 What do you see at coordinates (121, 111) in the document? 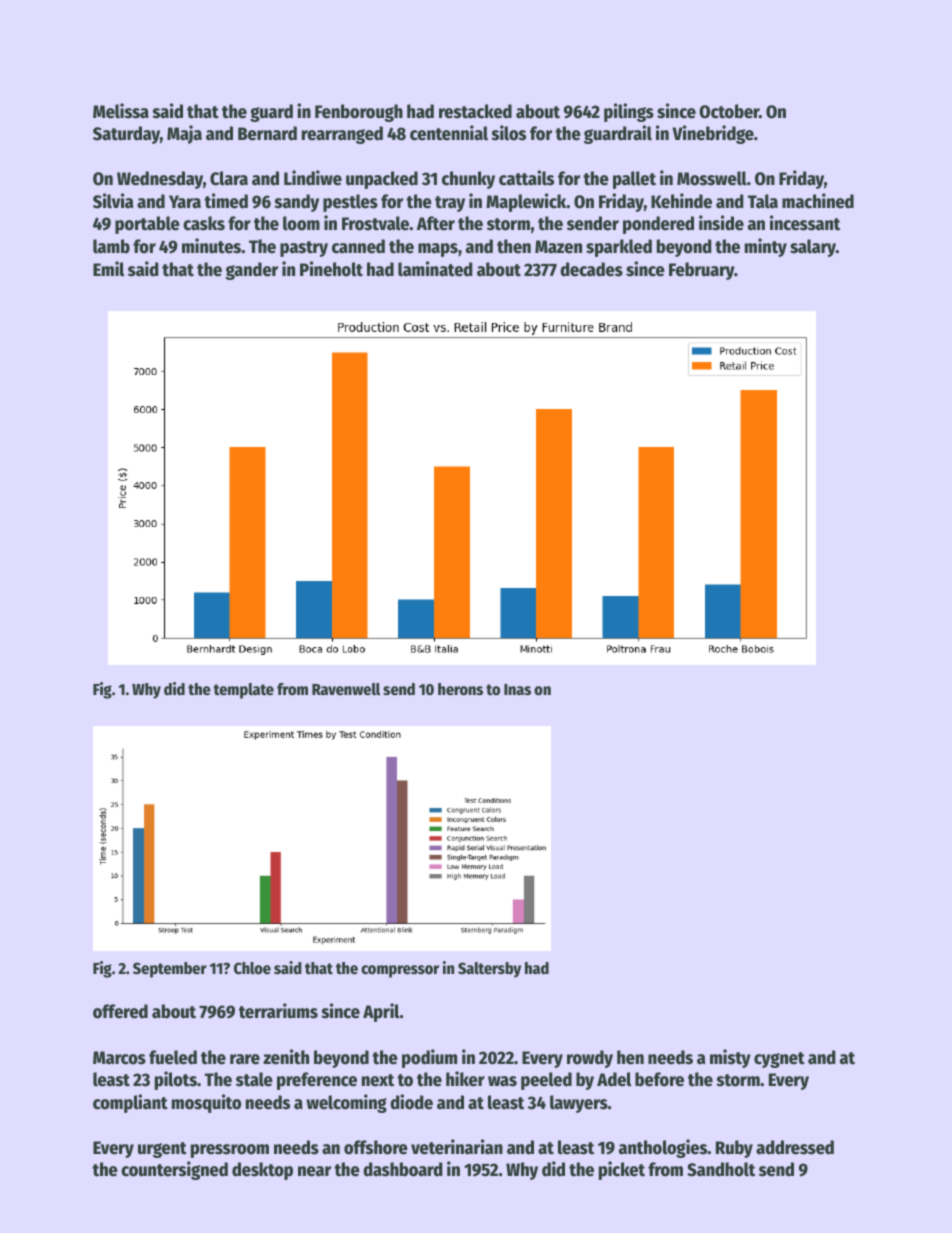
I see `Melissa` at bounding box center [121, 111].
